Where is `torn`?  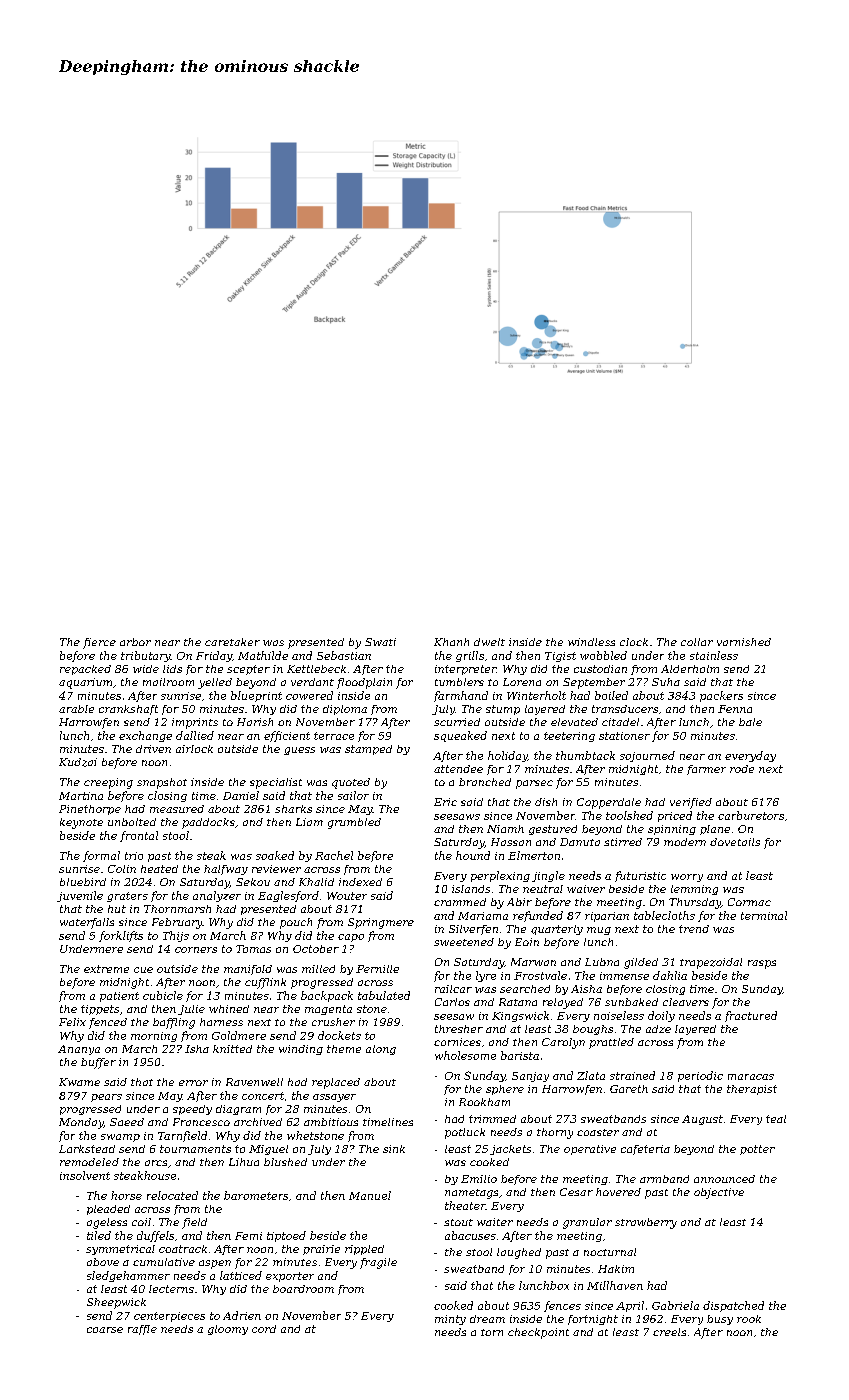 torn is located at coordinates (492, 1332).
